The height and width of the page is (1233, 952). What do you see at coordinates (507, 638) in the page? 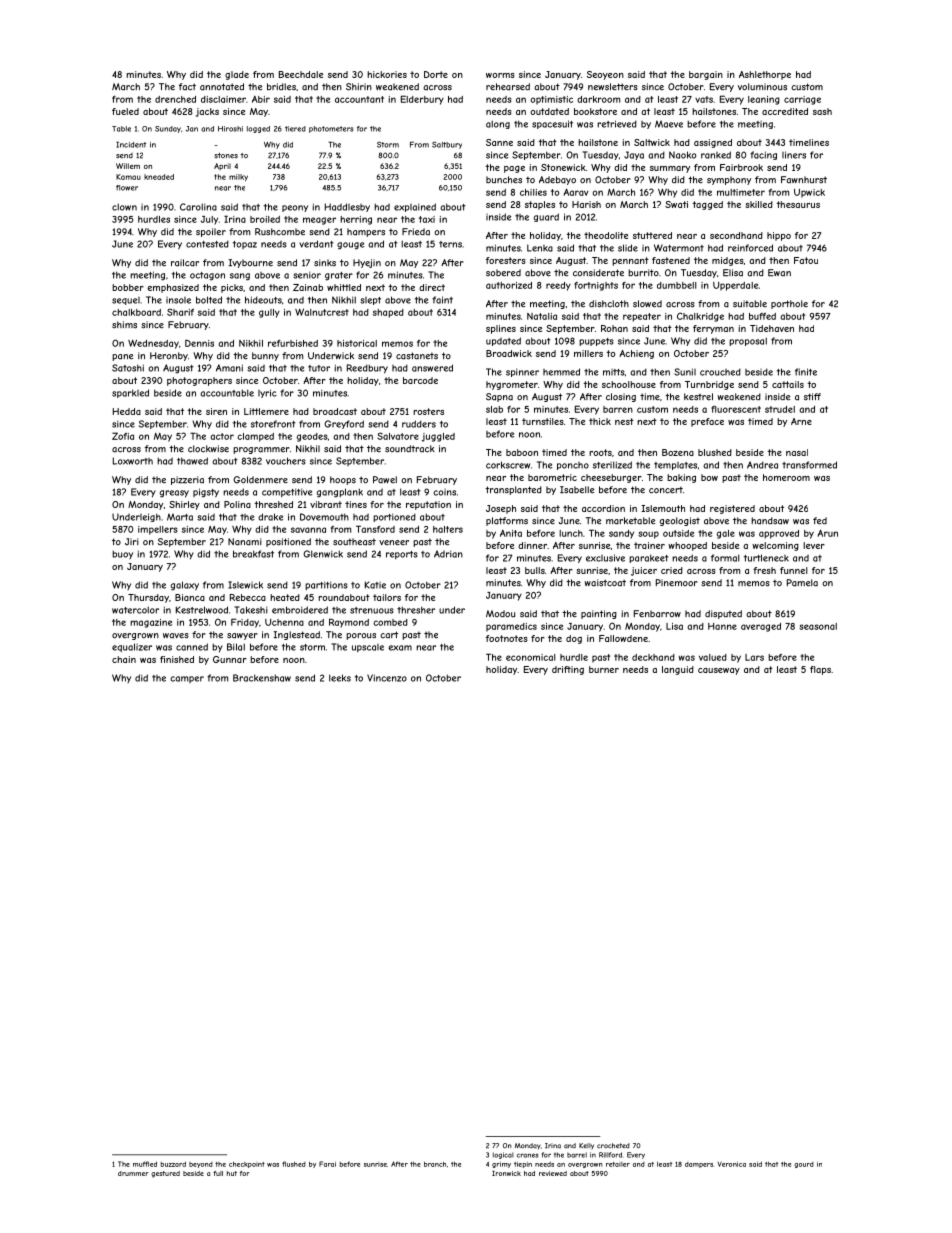
I see `footnotes` at bounding box center [507, 638].
